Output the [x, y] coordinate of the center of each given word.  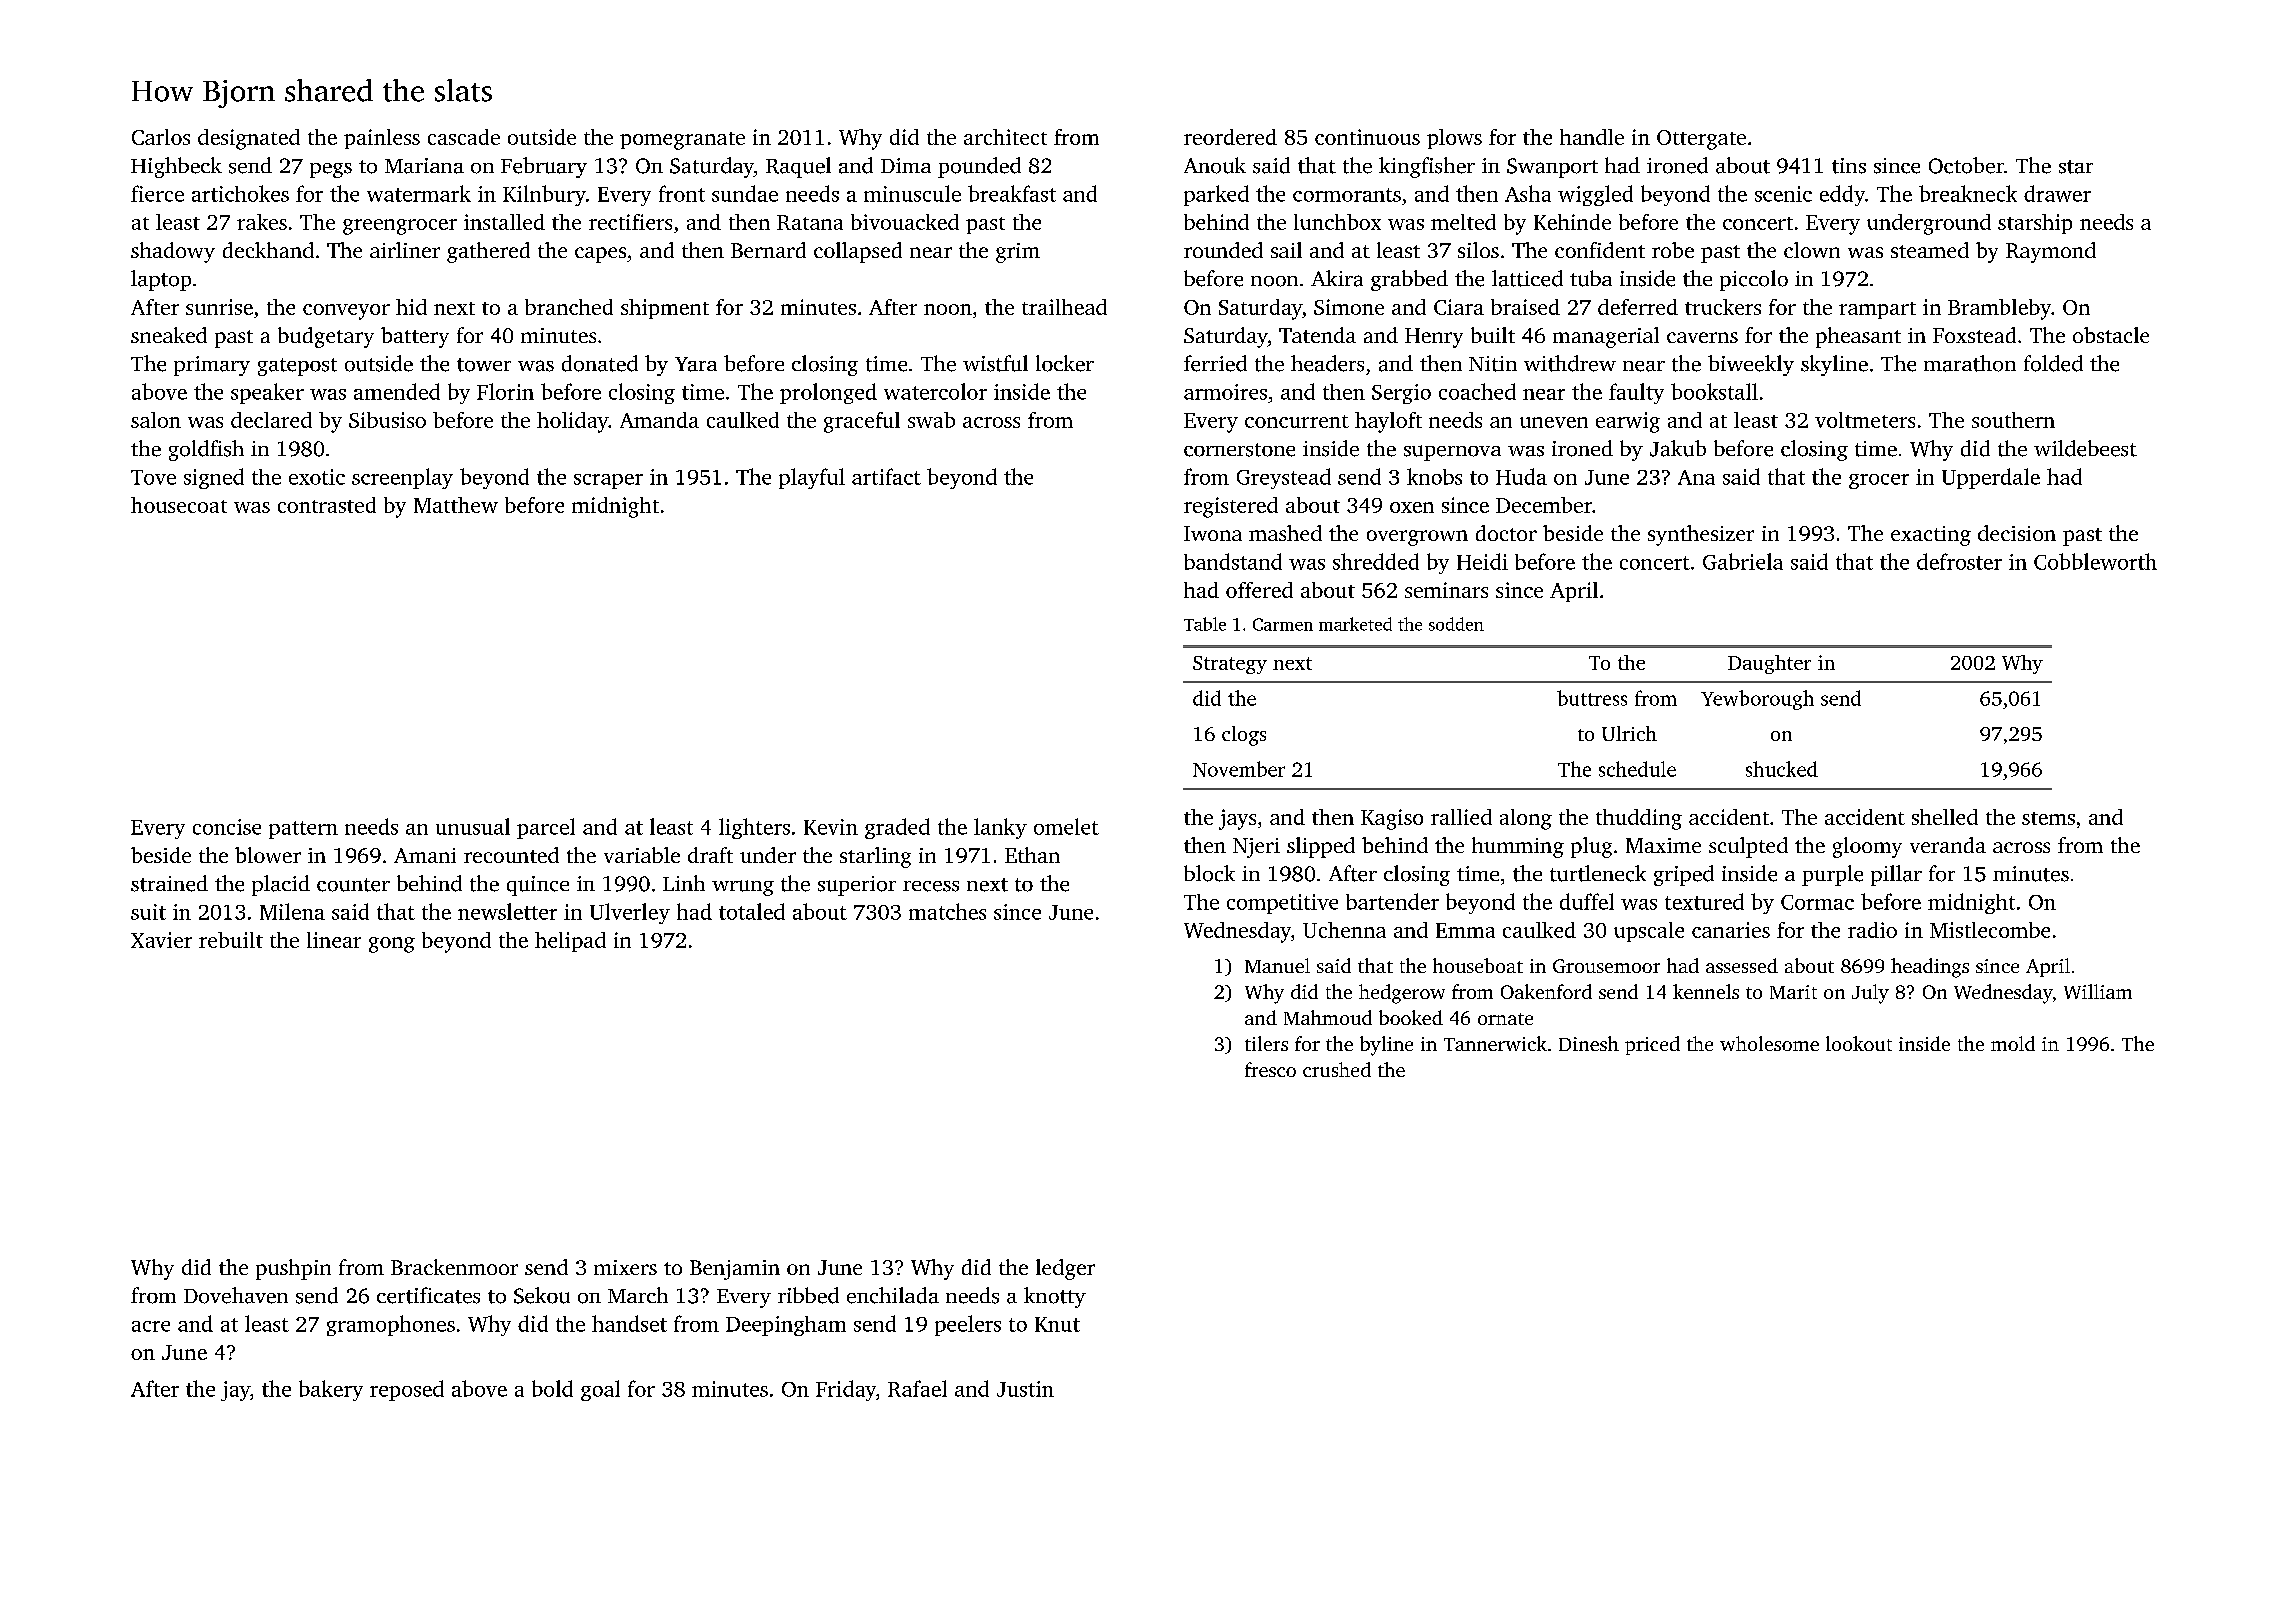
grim [1018, 253]
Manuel [1277, 965]
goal [600, 1390]
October [1966, 165]
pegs [331, 170]
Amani [425, 855]
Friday [846, 1390]
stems [2048, 818]
